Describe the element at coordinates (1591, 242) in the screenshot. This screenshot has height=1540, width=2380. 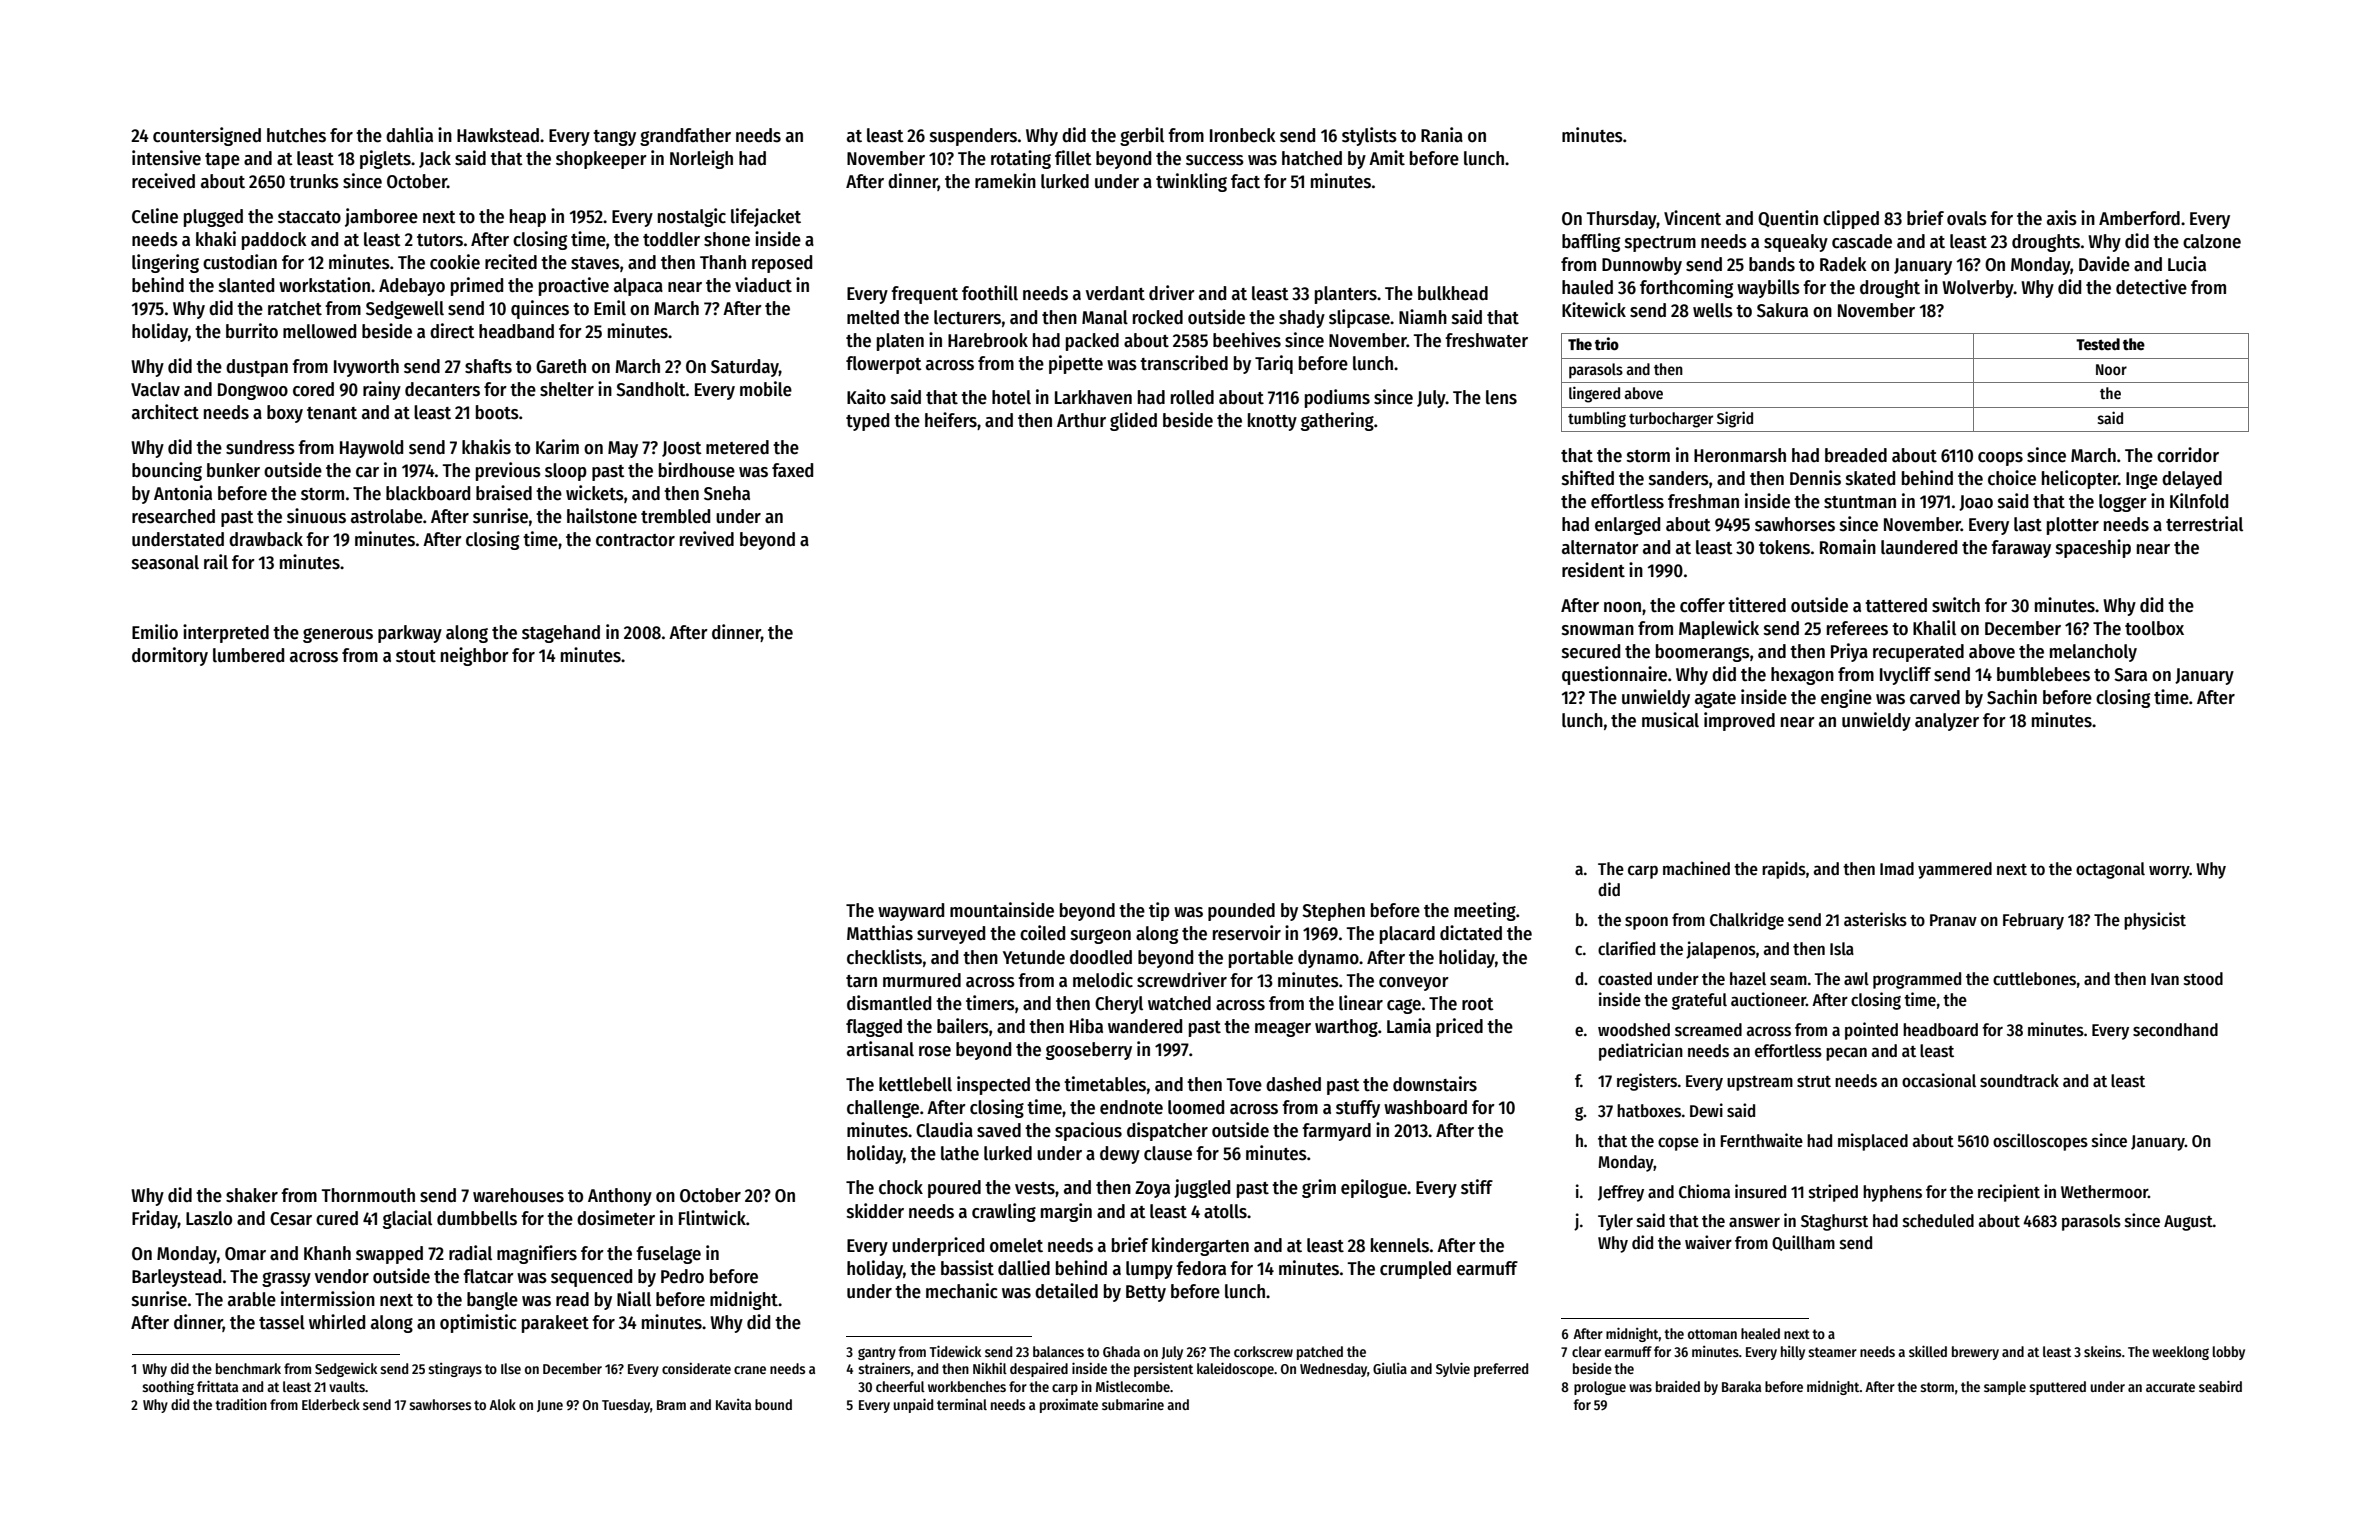
I see `baffling` at that location.
